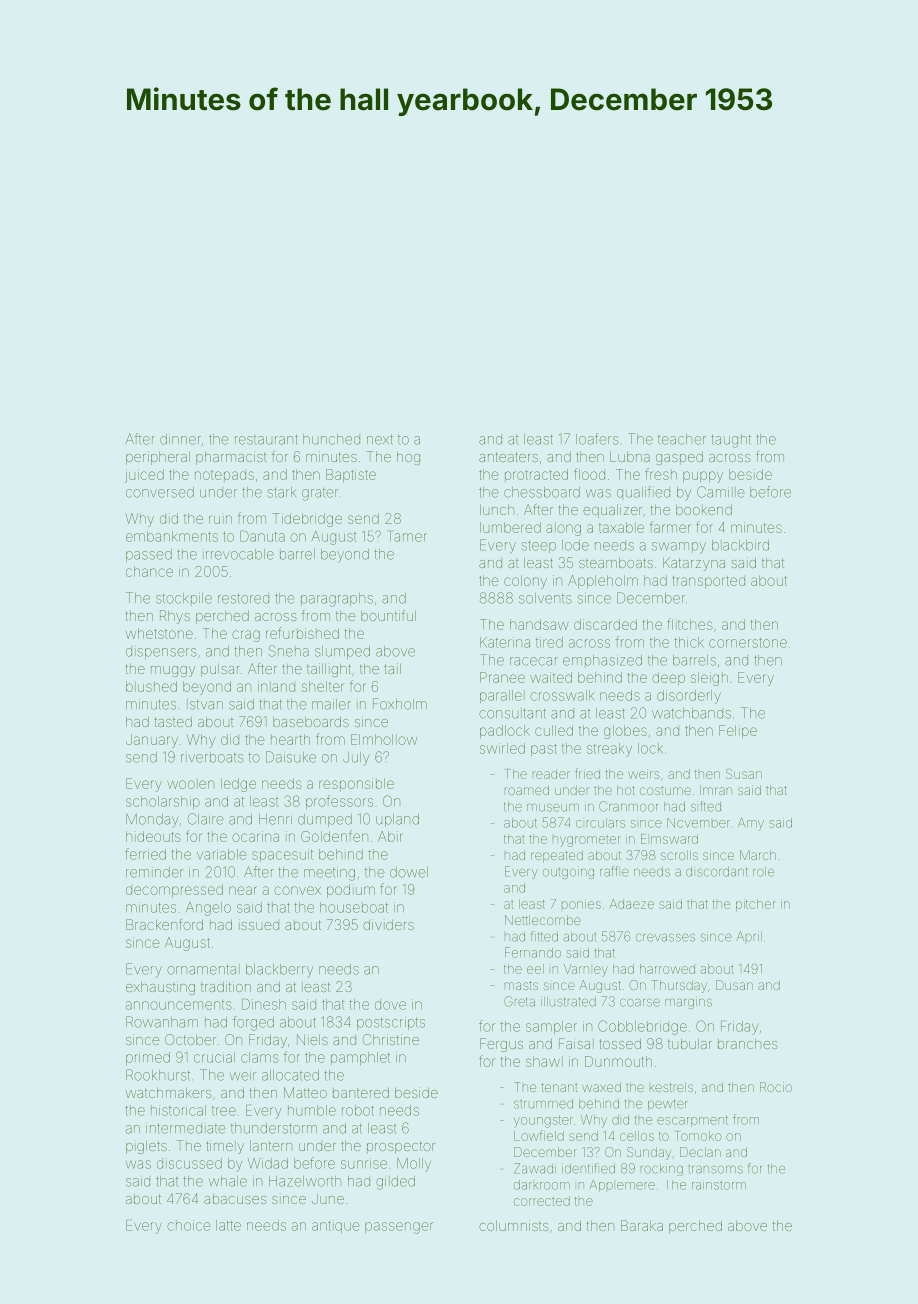  What do you see at coordinates (238, 785) in the page?
I see `ledge` at bounding box center [238, 785].
